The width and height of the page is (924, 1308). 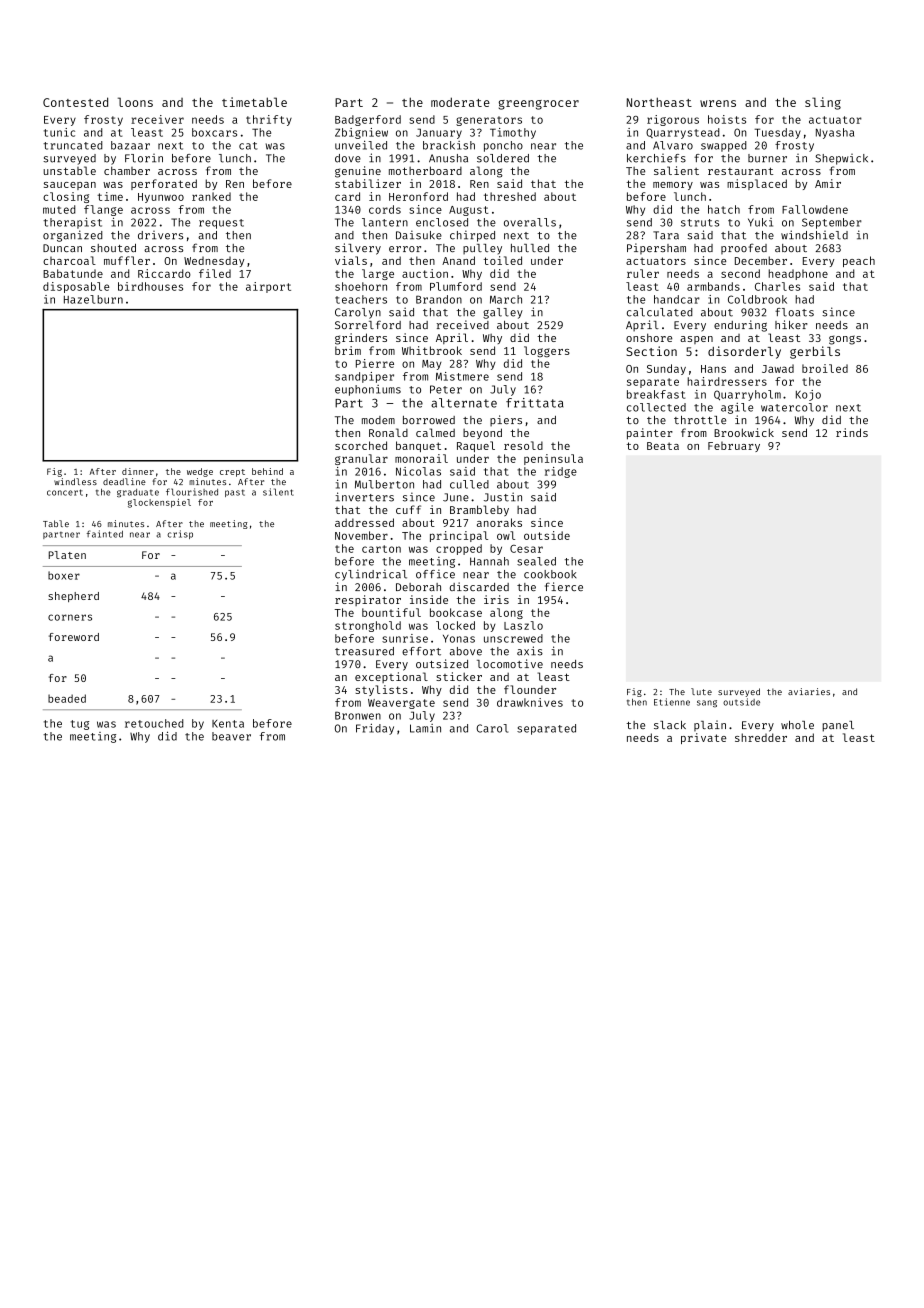 What do you see at coordinates (105, 534) in the page?
I see `fainted` at bounding box center [105, 534].
